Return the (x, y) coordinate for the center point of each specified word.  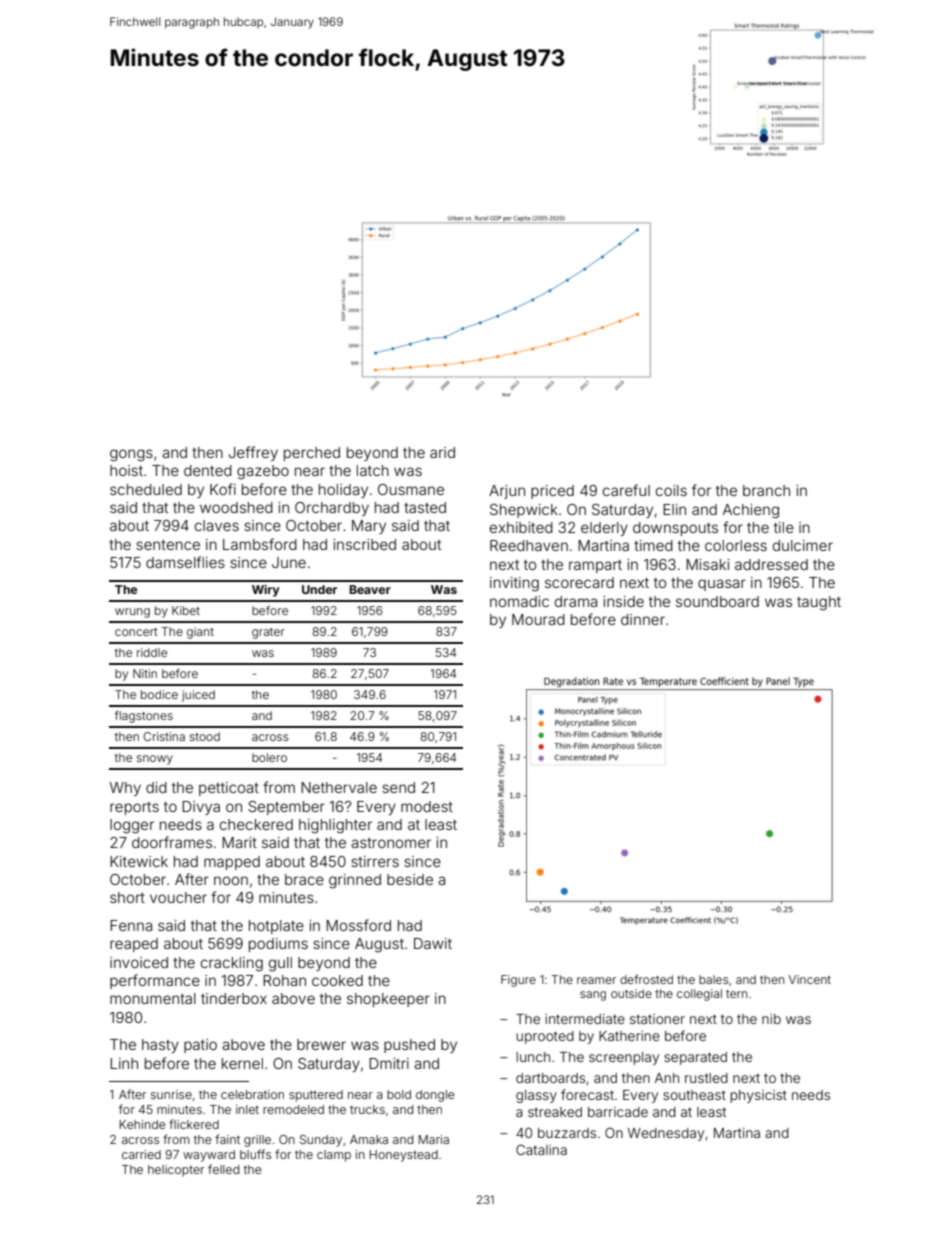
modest (427, 806)
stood (205, 736)
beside (410, 879)
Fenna (131, 925)
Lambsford (260, 544)
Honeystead (404, 1156)
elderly (604, 529)
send (398, 787)
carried (141, 1154)
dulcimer (803, 545)
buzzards (567, 1133)
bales (714, 979)
